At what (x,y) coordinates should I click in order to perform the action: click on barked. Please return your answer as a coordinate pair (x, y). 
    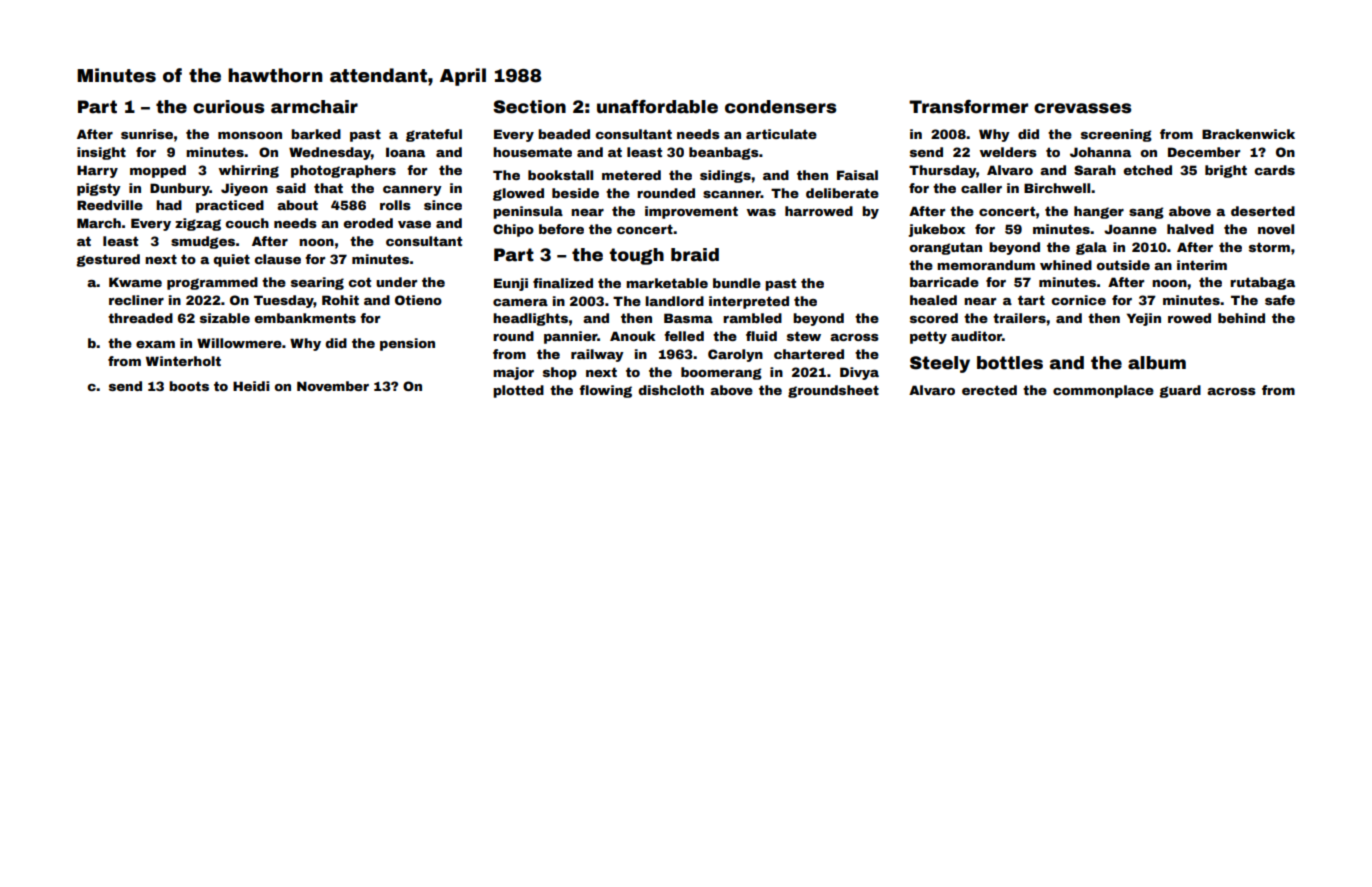
    Looking at the image, I should click on (316, 134).
